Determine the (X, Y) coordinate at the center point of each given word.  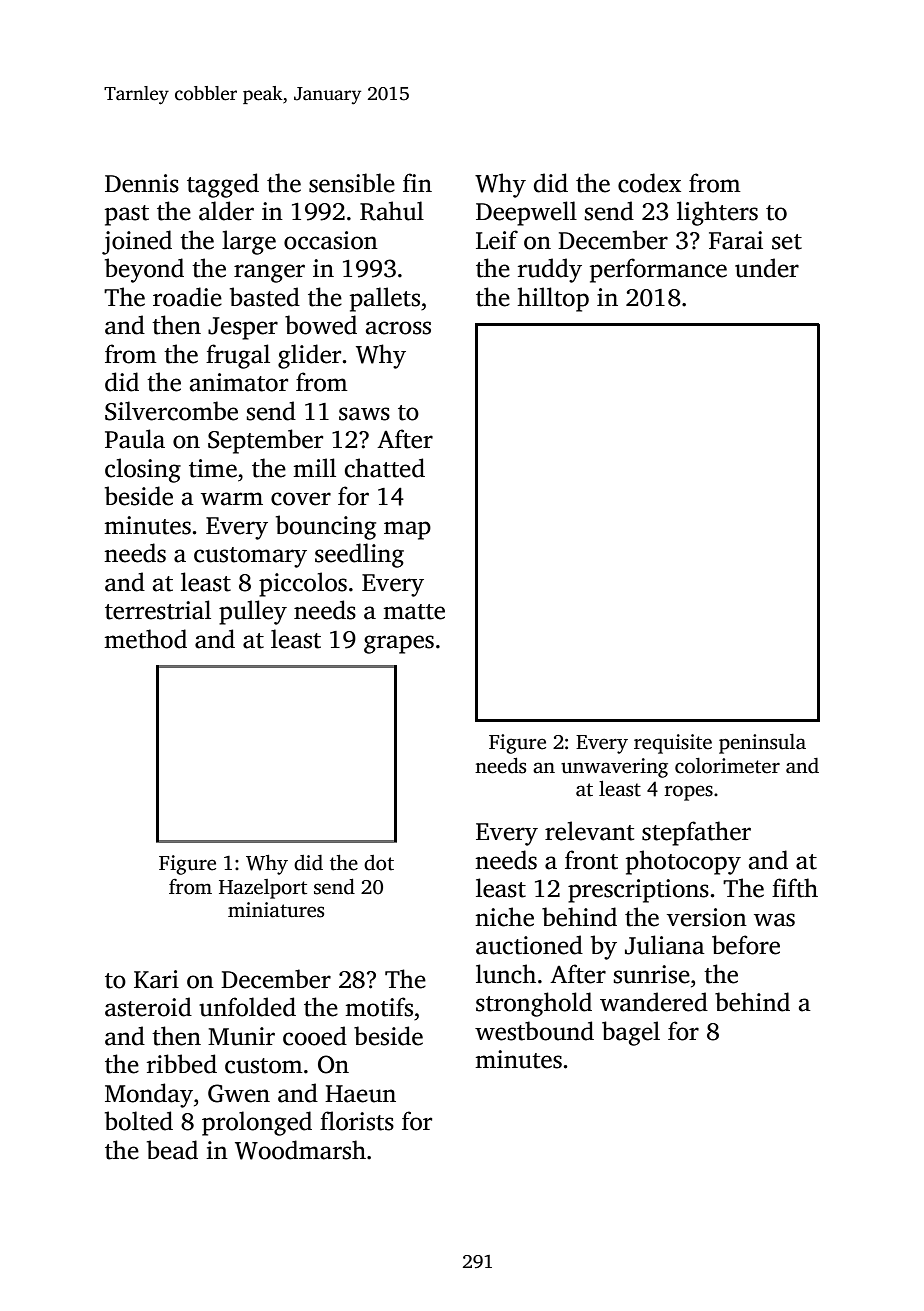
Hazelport (263, 889)
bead (172, 1150)
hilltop (553, 299)
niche (504, 917)
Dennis (142, 183)
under (767, 268)
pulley (253, 612)
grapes (399, 644)
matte (414, 612)
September (265, 441)
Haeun (360, 1094)
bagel (631, 1033)
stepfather (696, 833)
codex (649, 183)
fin (417, 182)
